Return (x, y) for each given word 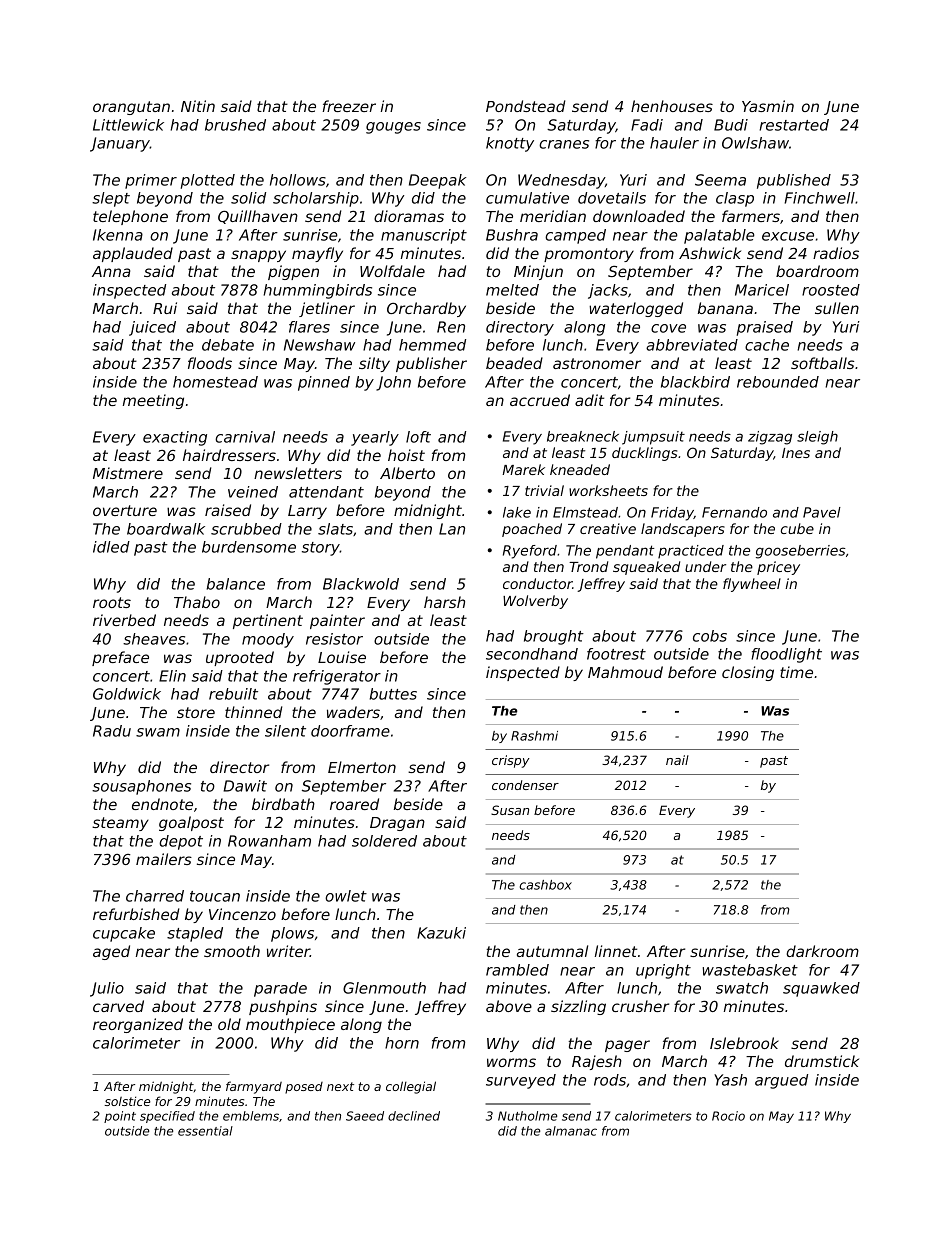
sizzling (578, 1007)
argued (781, 1081)
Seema (720, 180)
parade (280, 989)
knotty (510, 144)
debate (228, 345)
